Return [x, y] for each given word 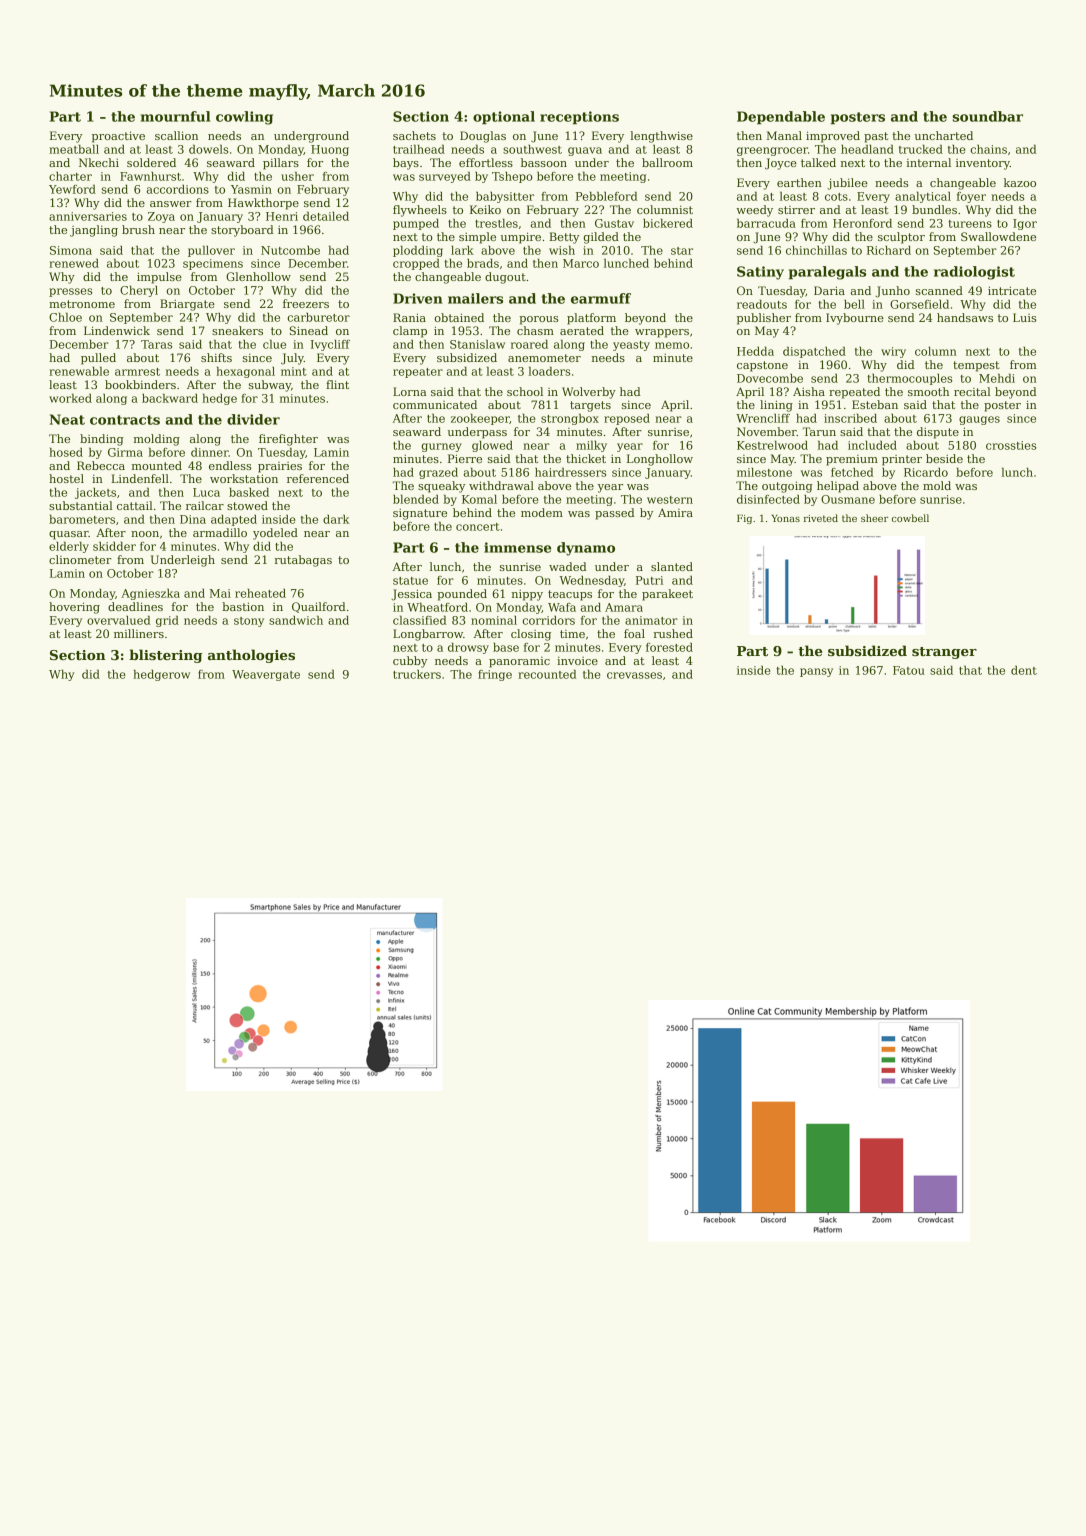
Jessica [411, 595]
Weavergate [266, 675]
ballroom [667, 162]
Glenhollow [258, 276]
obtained [459, 317]
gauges [979, 420]
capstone [762, 366]
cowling [244, 118]
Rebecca [101, 465]
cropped [416, 264]
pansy [816, 672]
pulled [98, 359]
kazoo [1020, 182]
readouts [762, 304]
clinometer [80, 559]
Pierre [465, 458]
